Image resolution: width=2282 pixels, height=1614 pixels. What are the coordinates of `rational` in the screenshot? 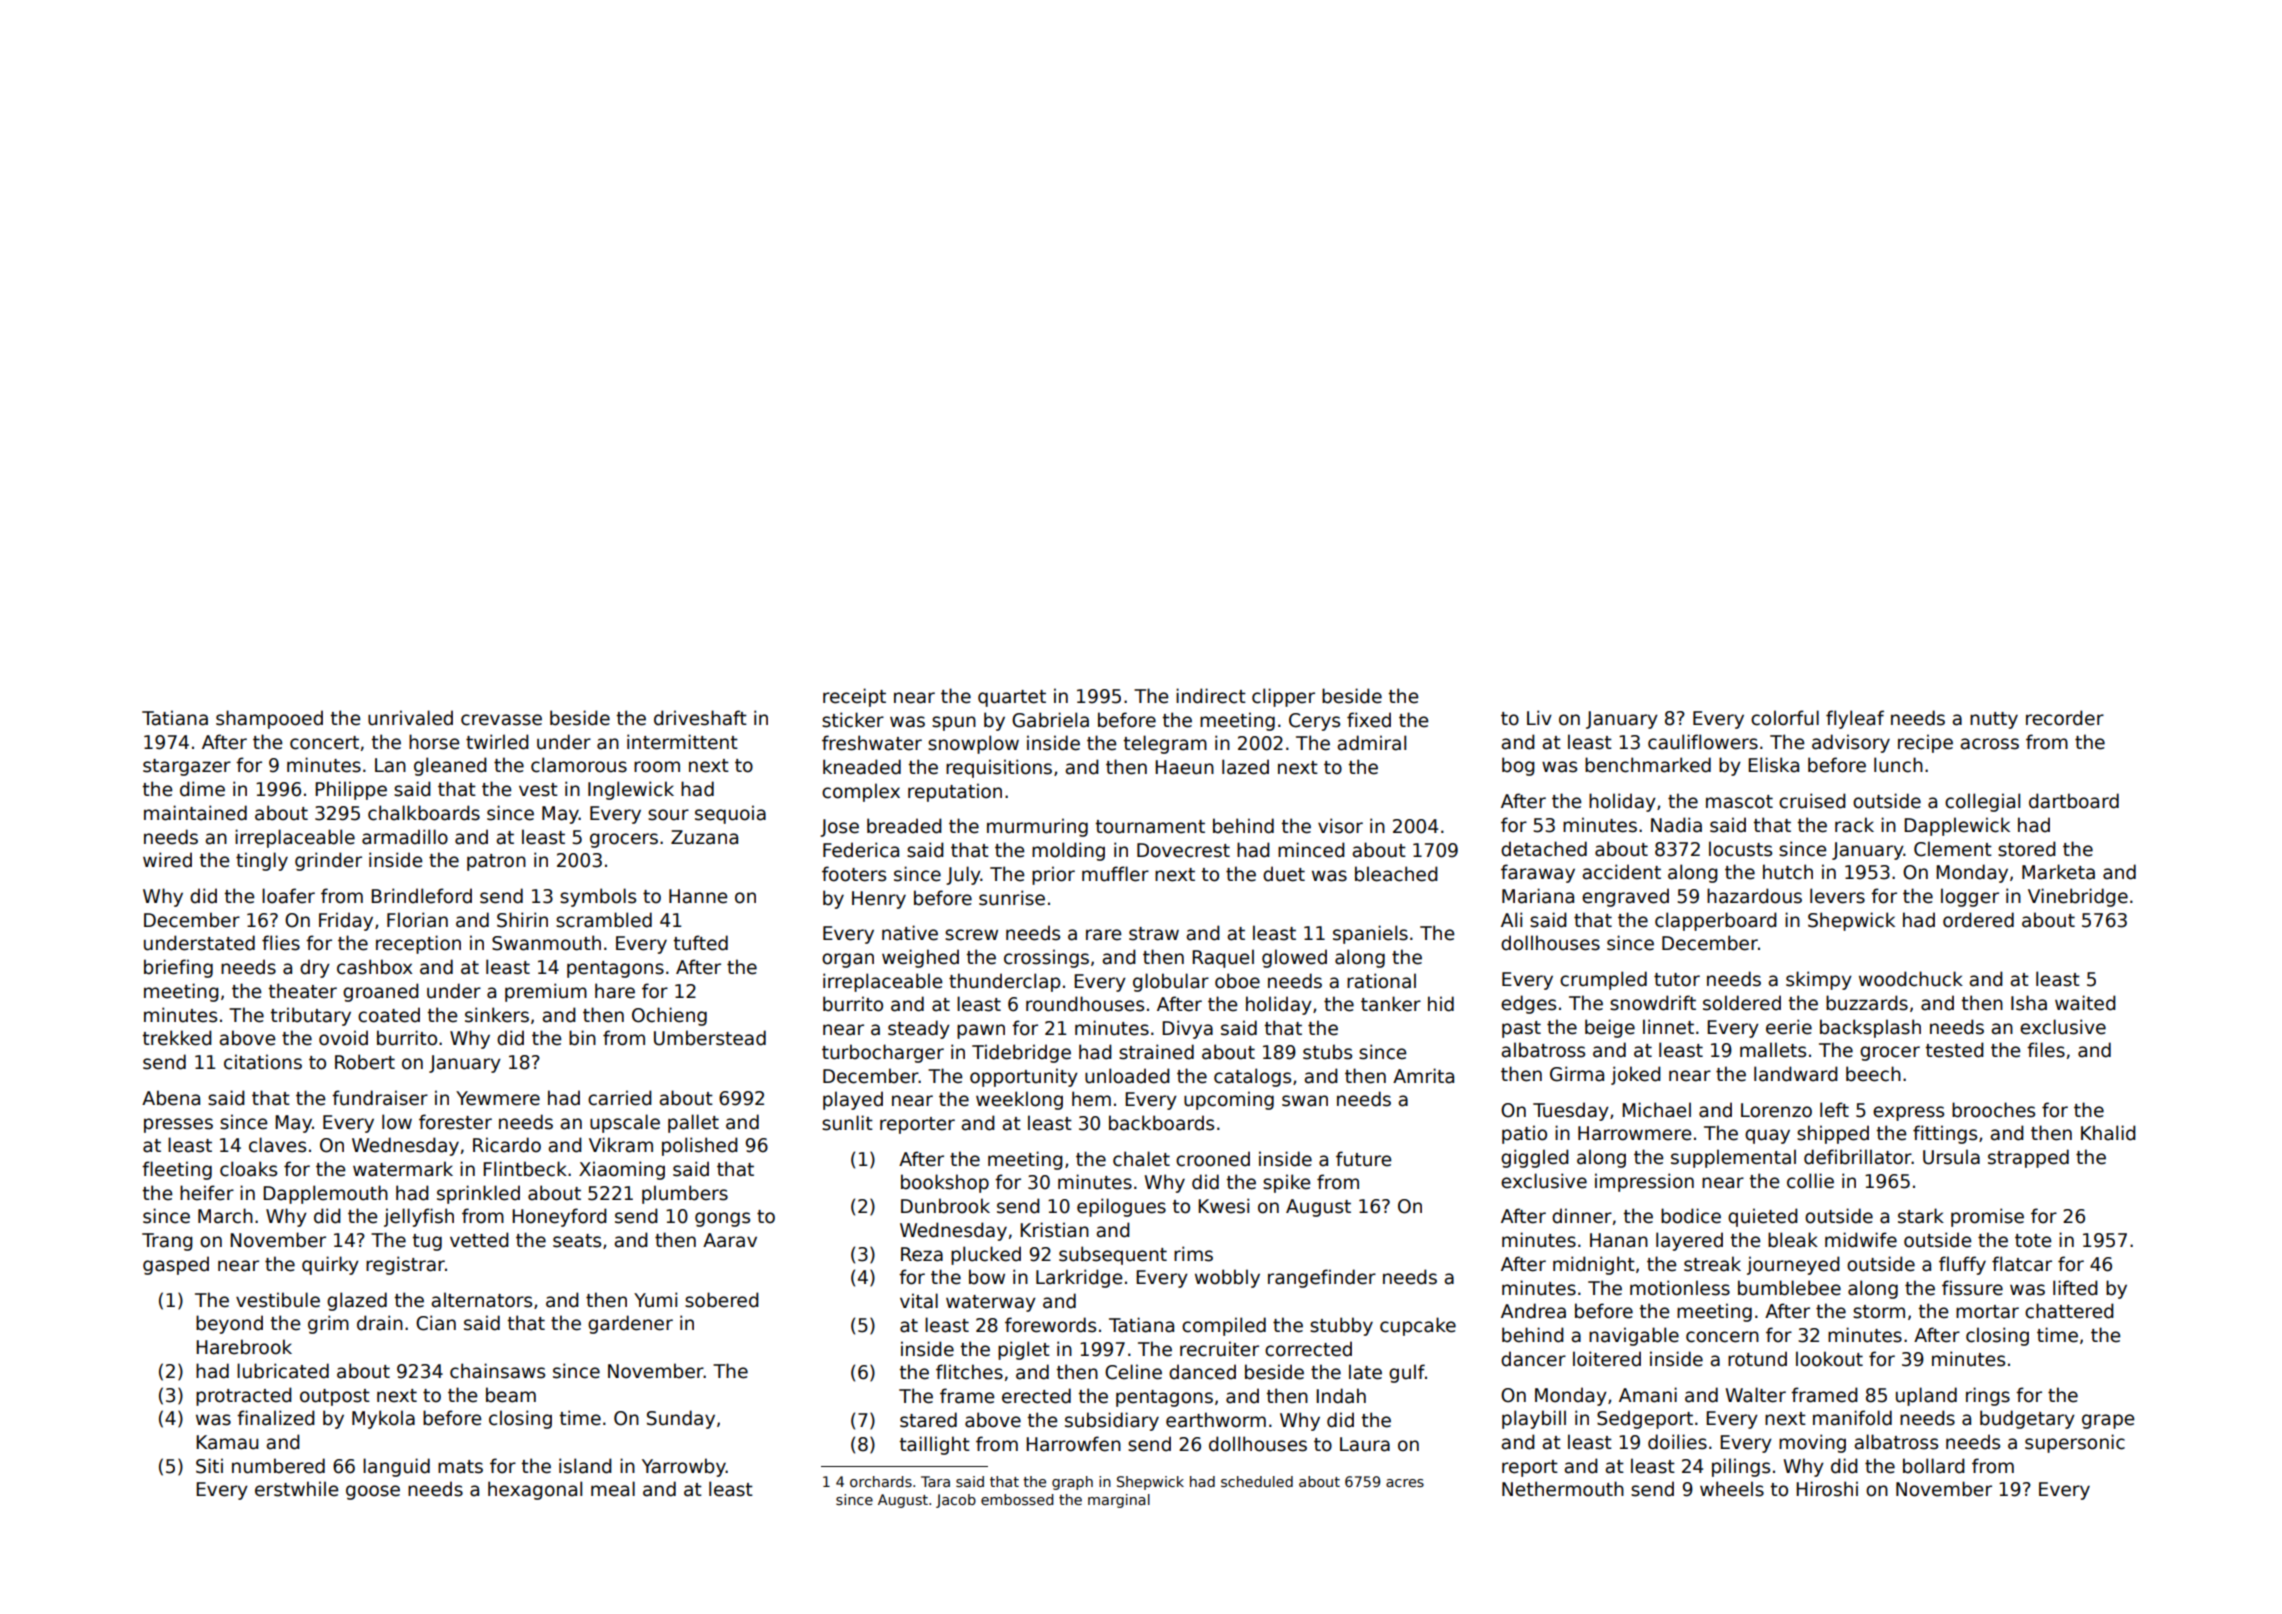 It's located at (1381, 981).
